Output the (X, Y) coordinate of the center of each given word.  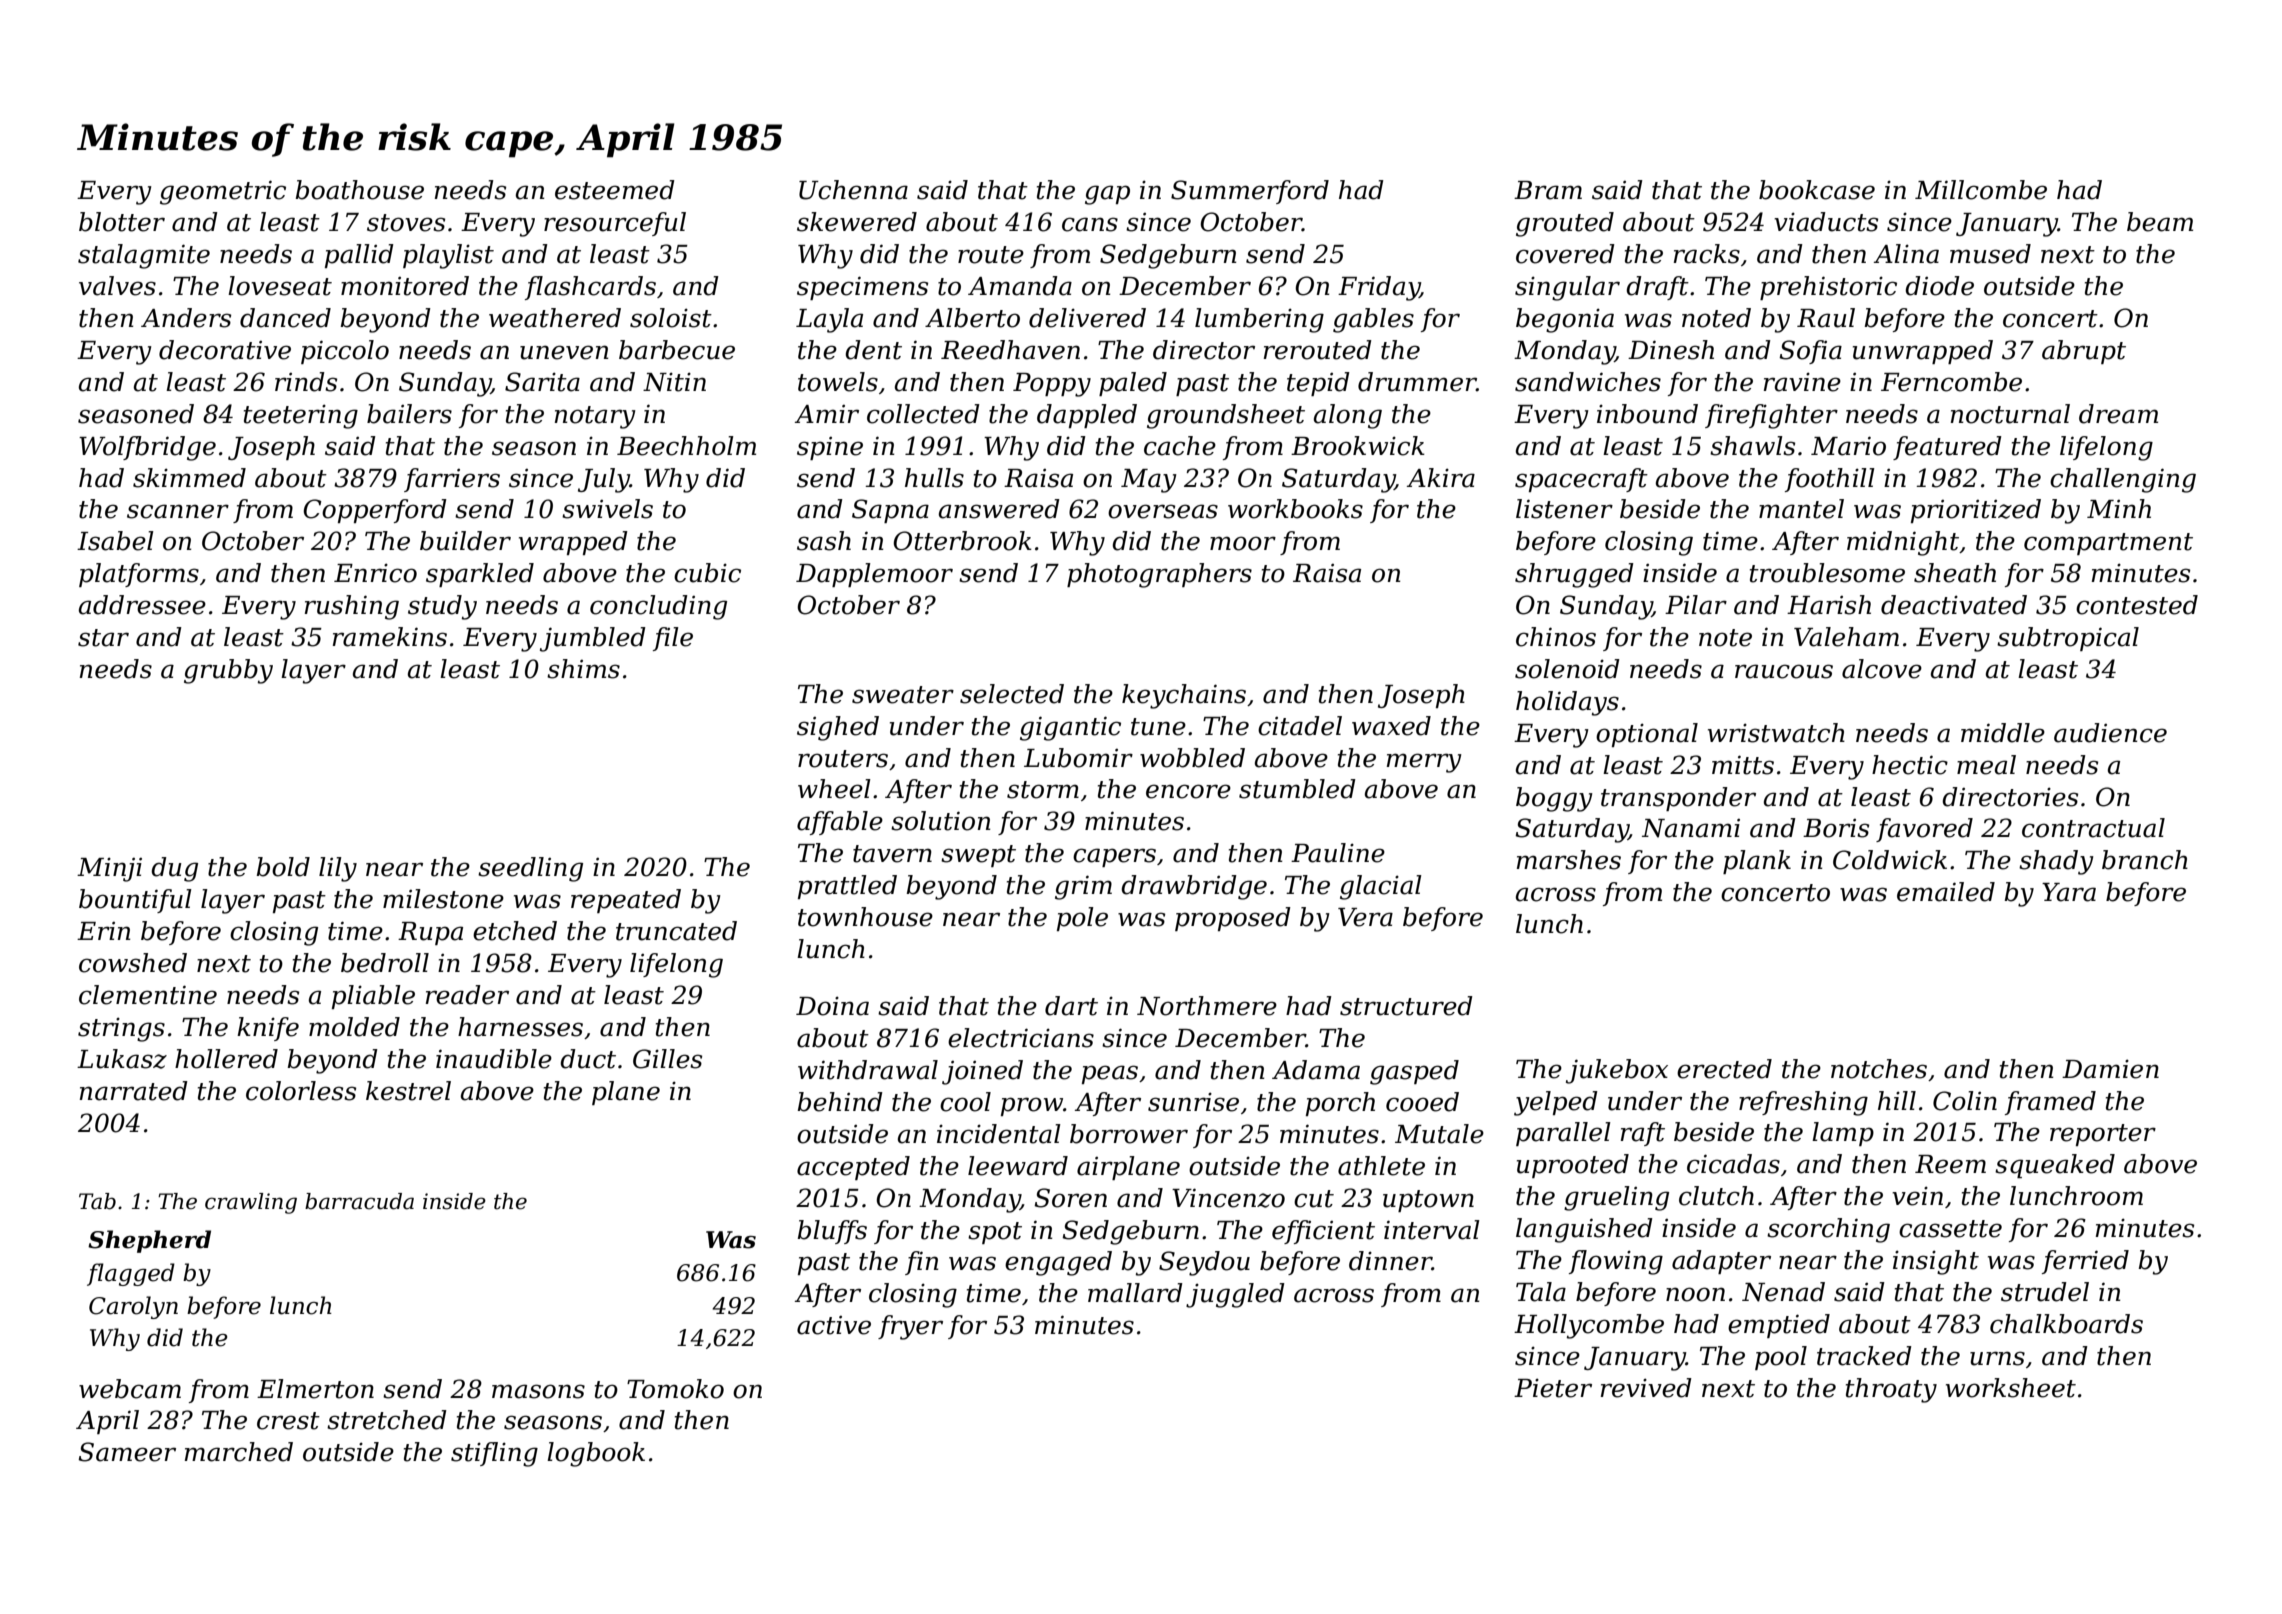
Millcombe (1981, 190)
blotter (122, 222)
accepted (853, 1168)
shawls (1752, 446)
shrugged (1574, 575)
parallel (1563, 1134)
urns (1997, 1358)
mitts (1743, 765)
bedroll (385, 963)
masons (538, 1391)
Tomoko (675, 1389)
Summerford (1250, 192)
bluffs (832, 1232)
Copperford (375, 511)
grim (1083, 887)
